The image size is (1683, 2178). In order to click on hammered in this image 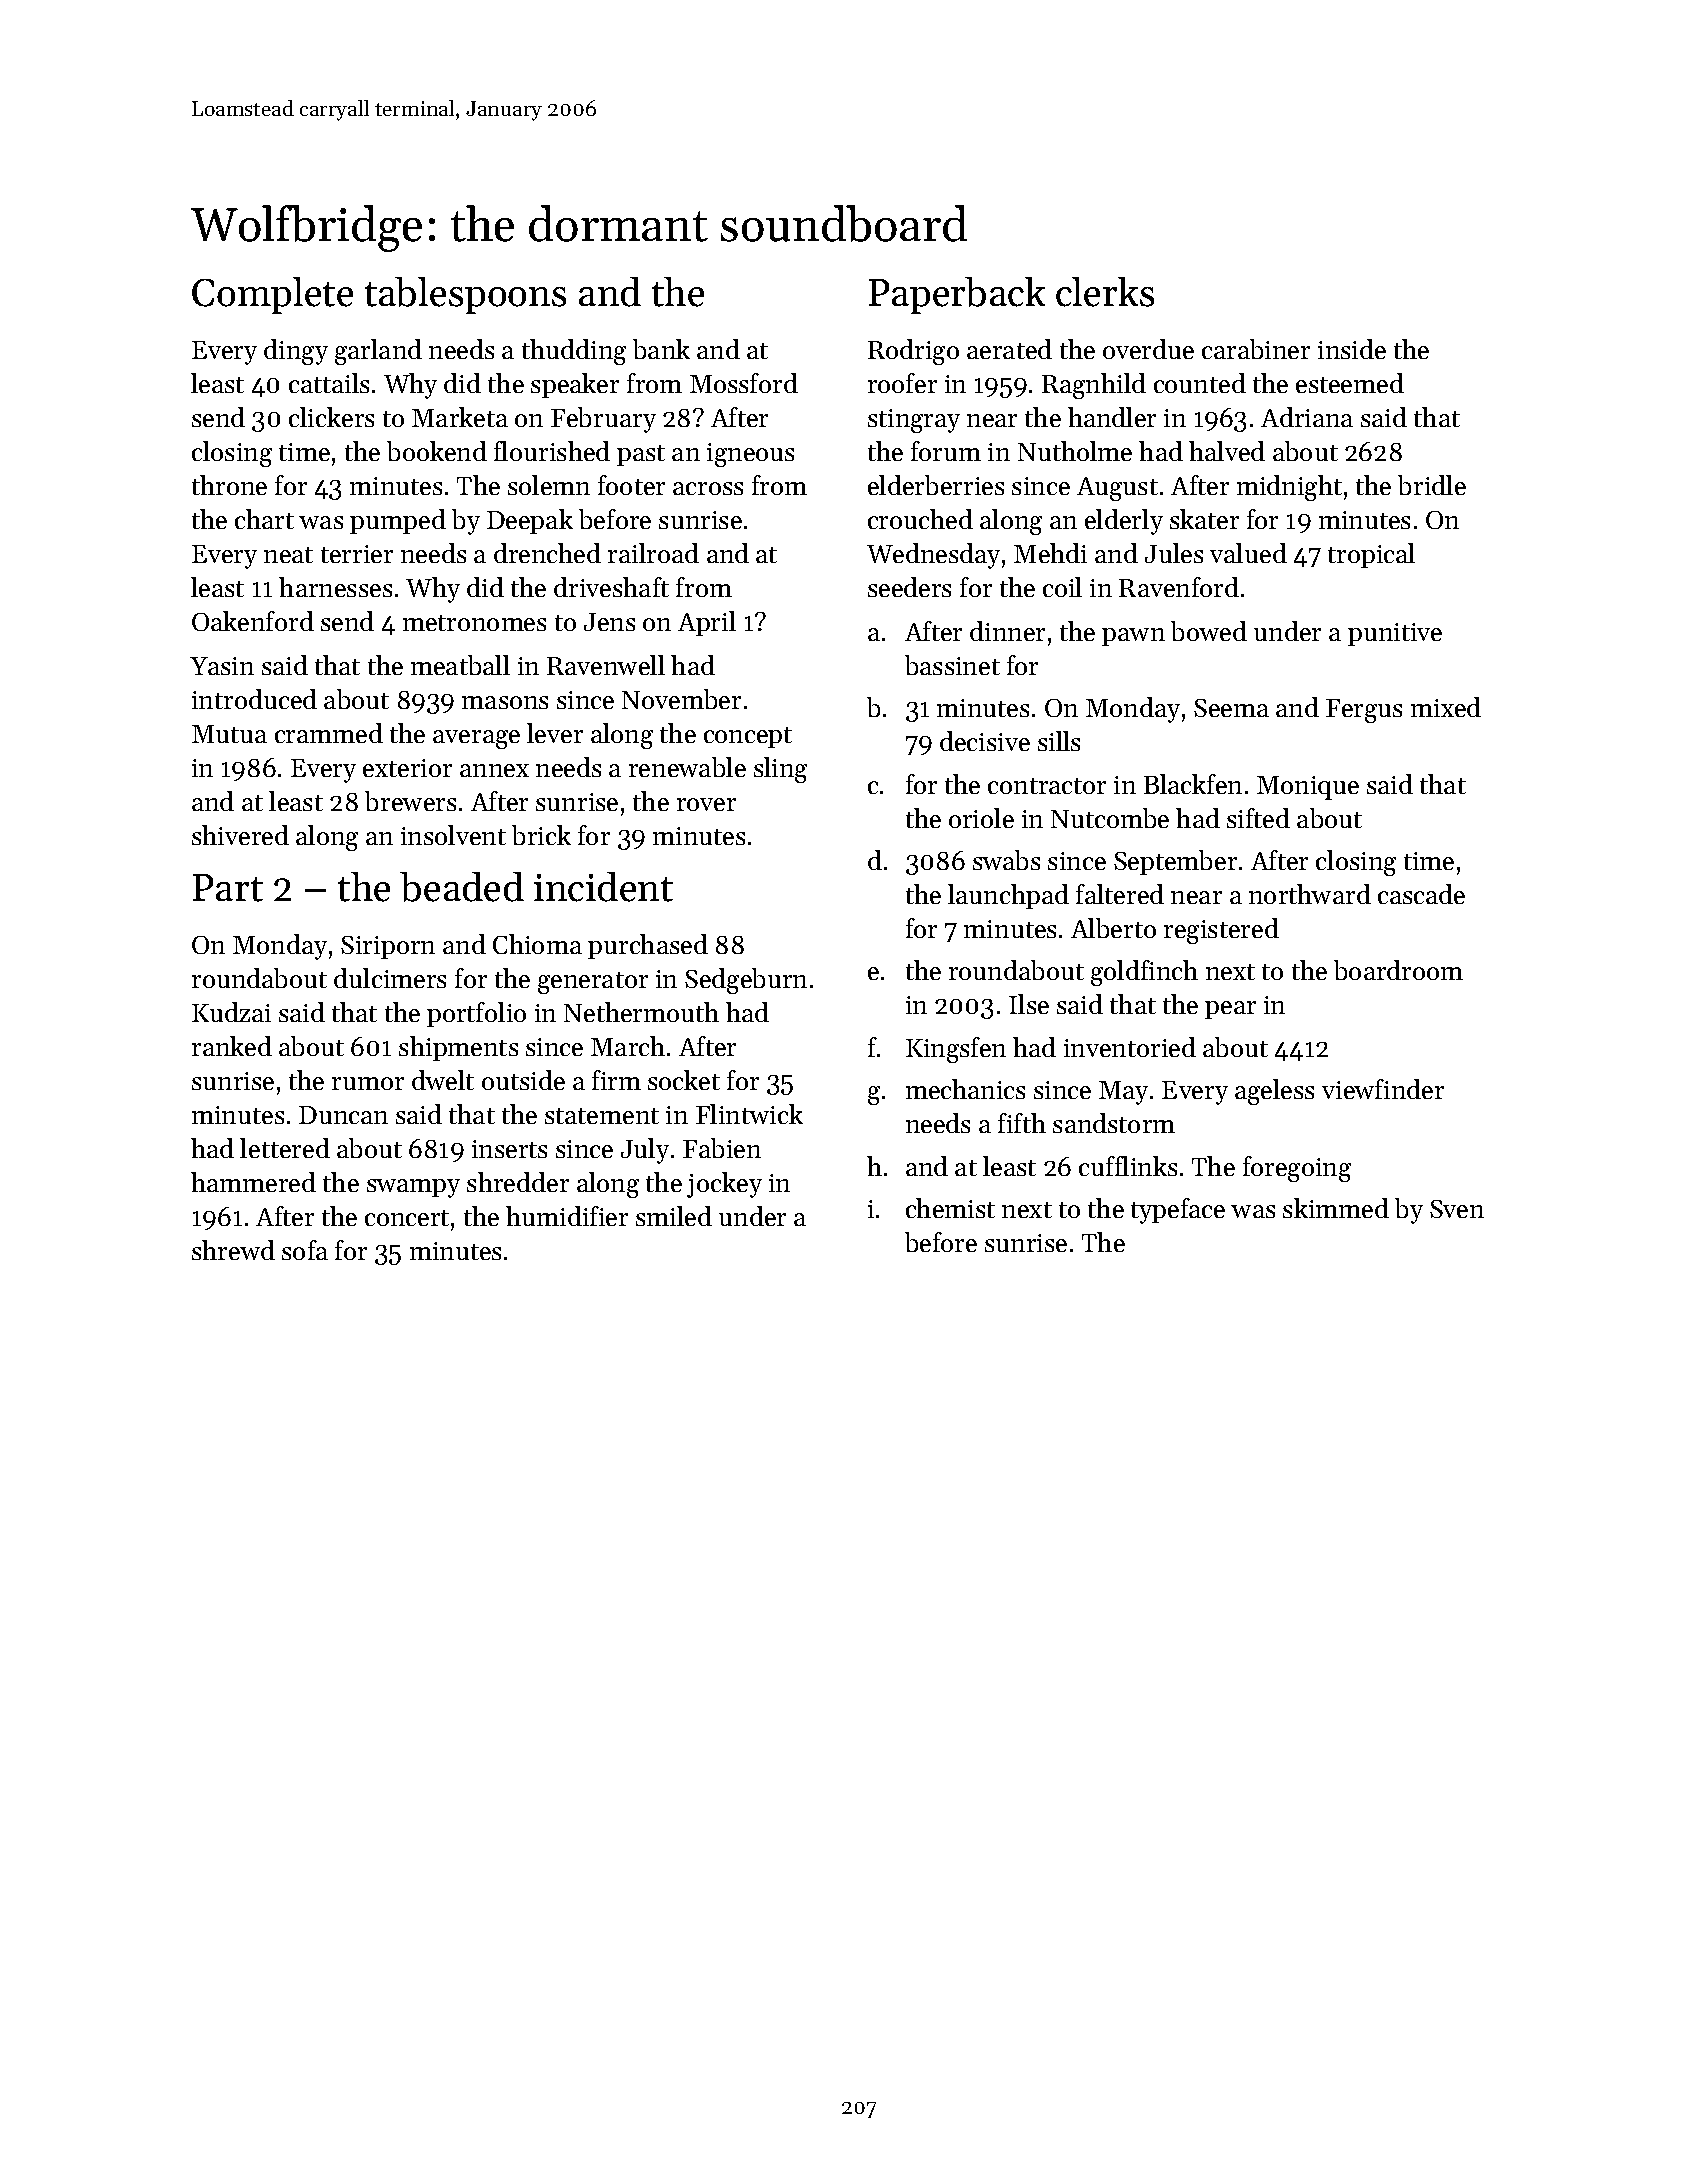, I will do `click(253, 1182)`.
